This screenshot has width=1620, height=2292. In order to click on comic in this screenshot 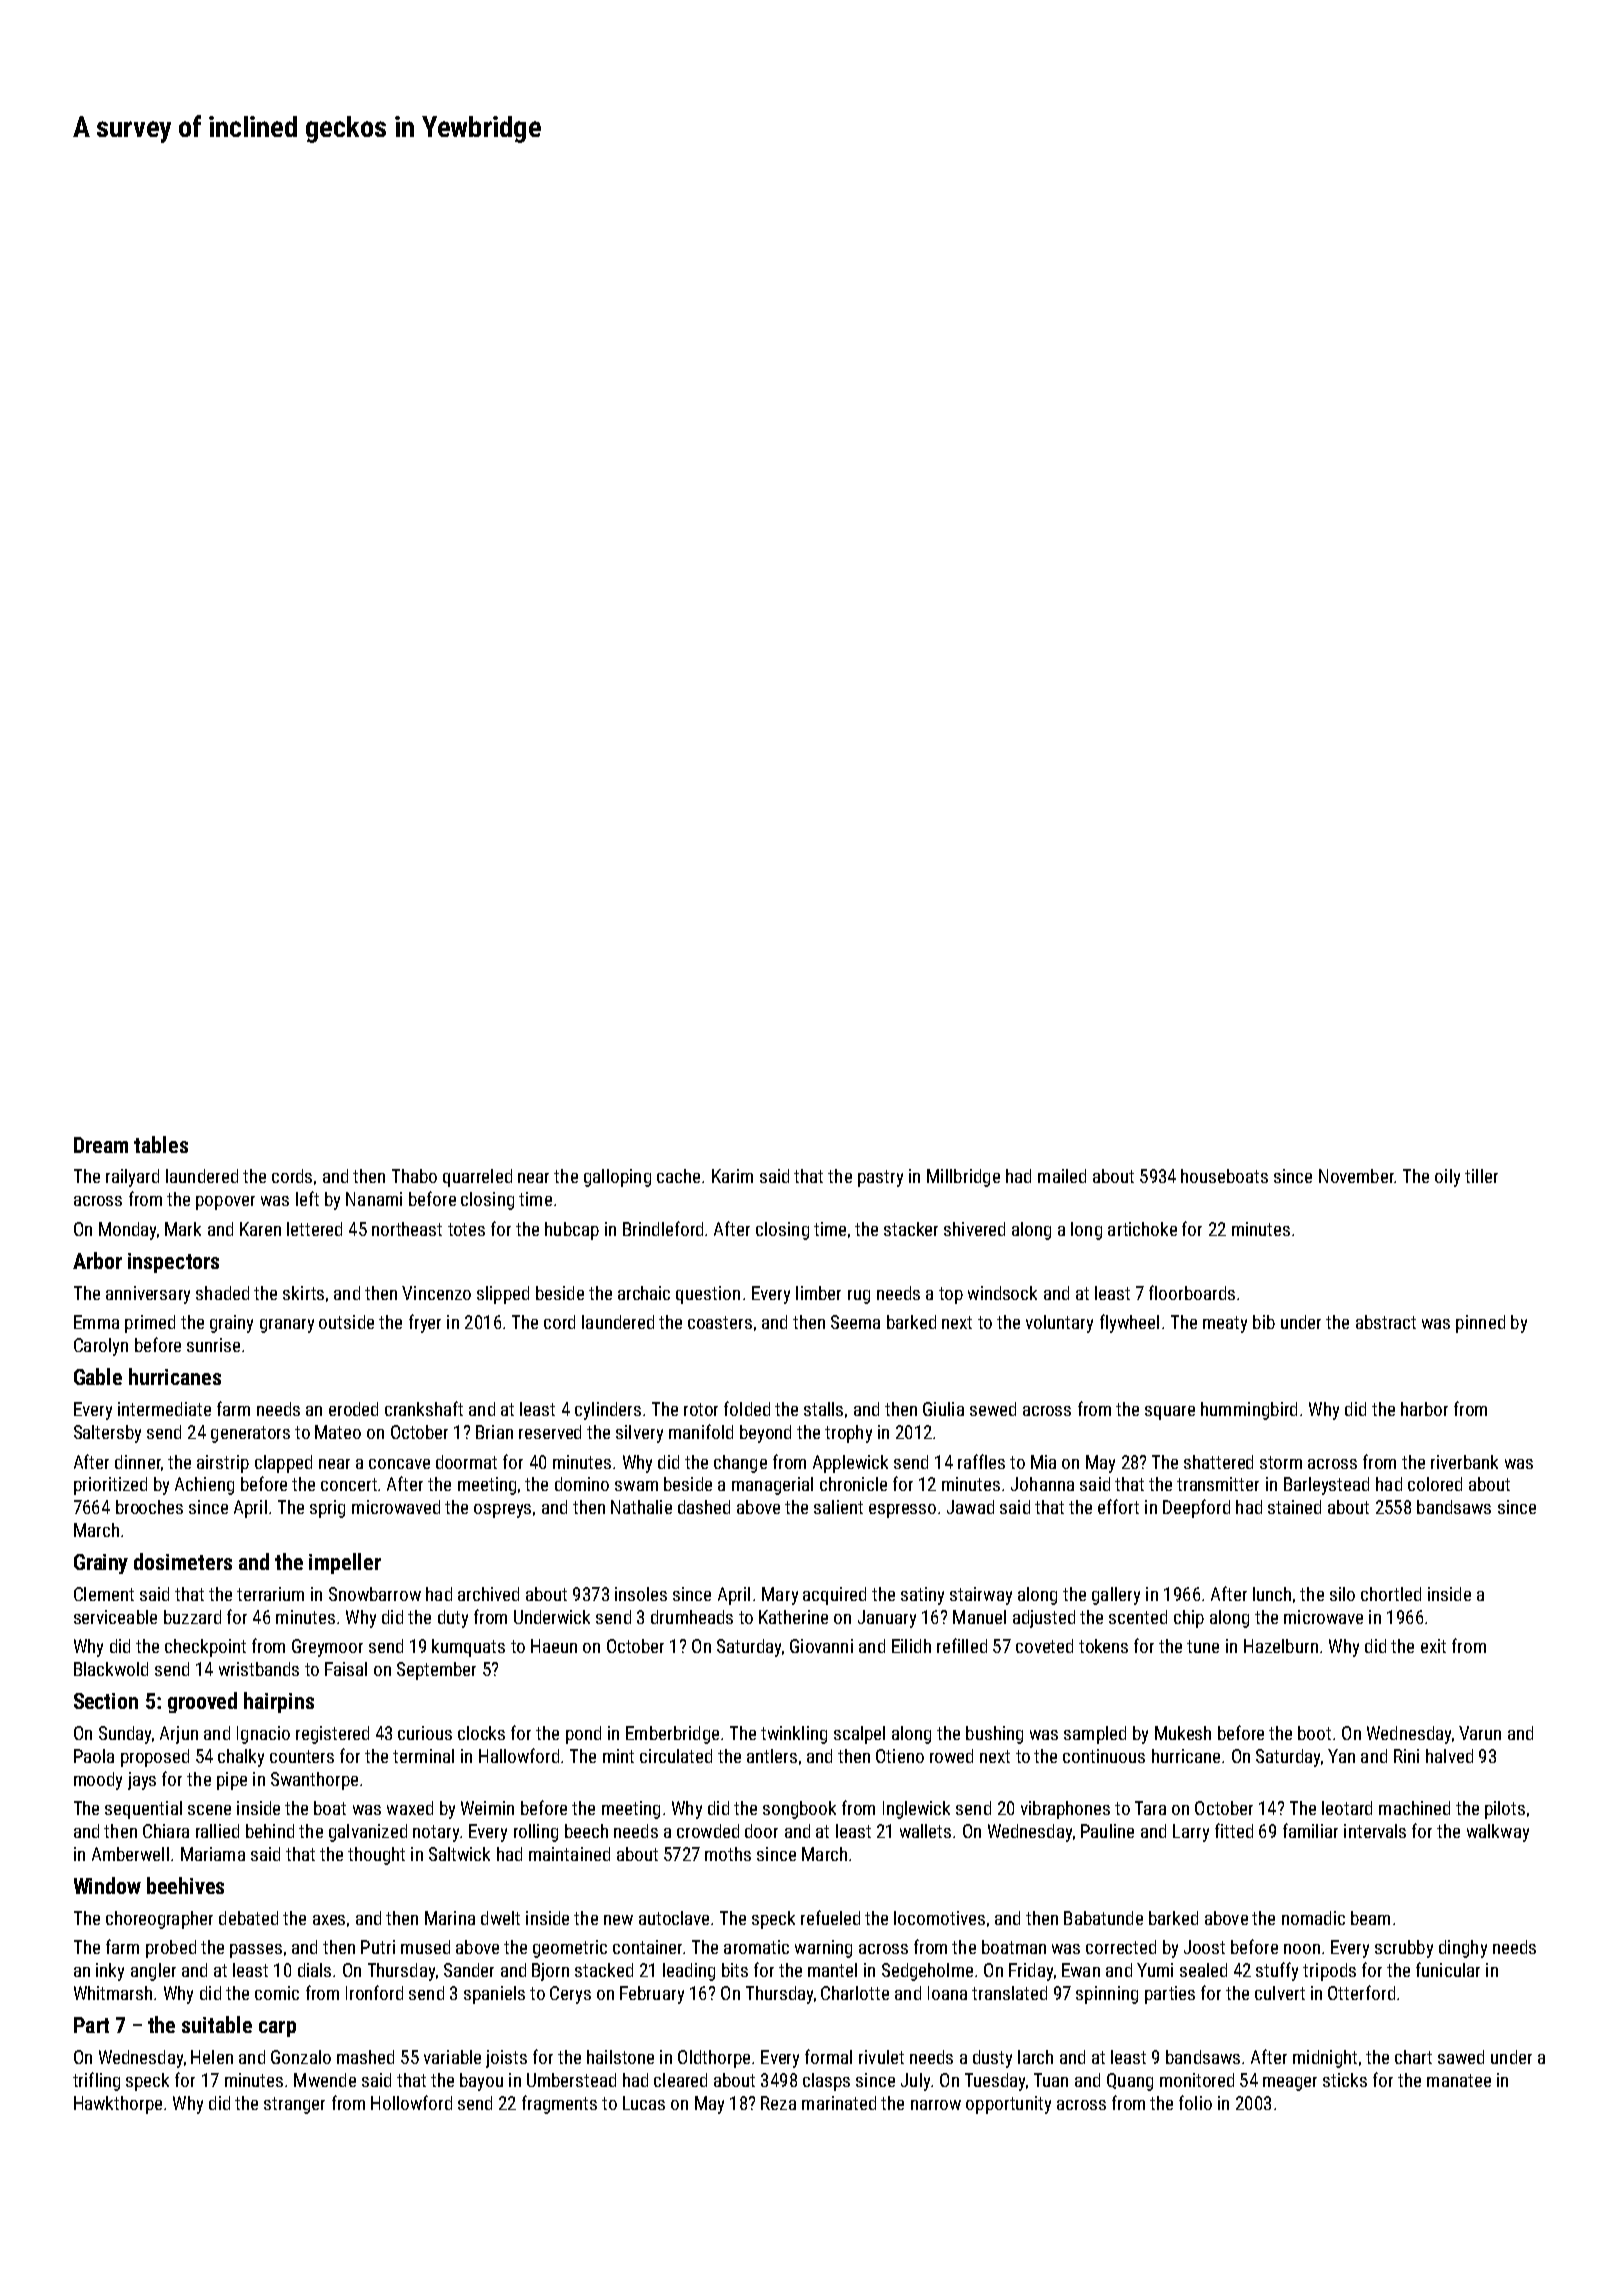, I will do `click(277, 1993)`.
